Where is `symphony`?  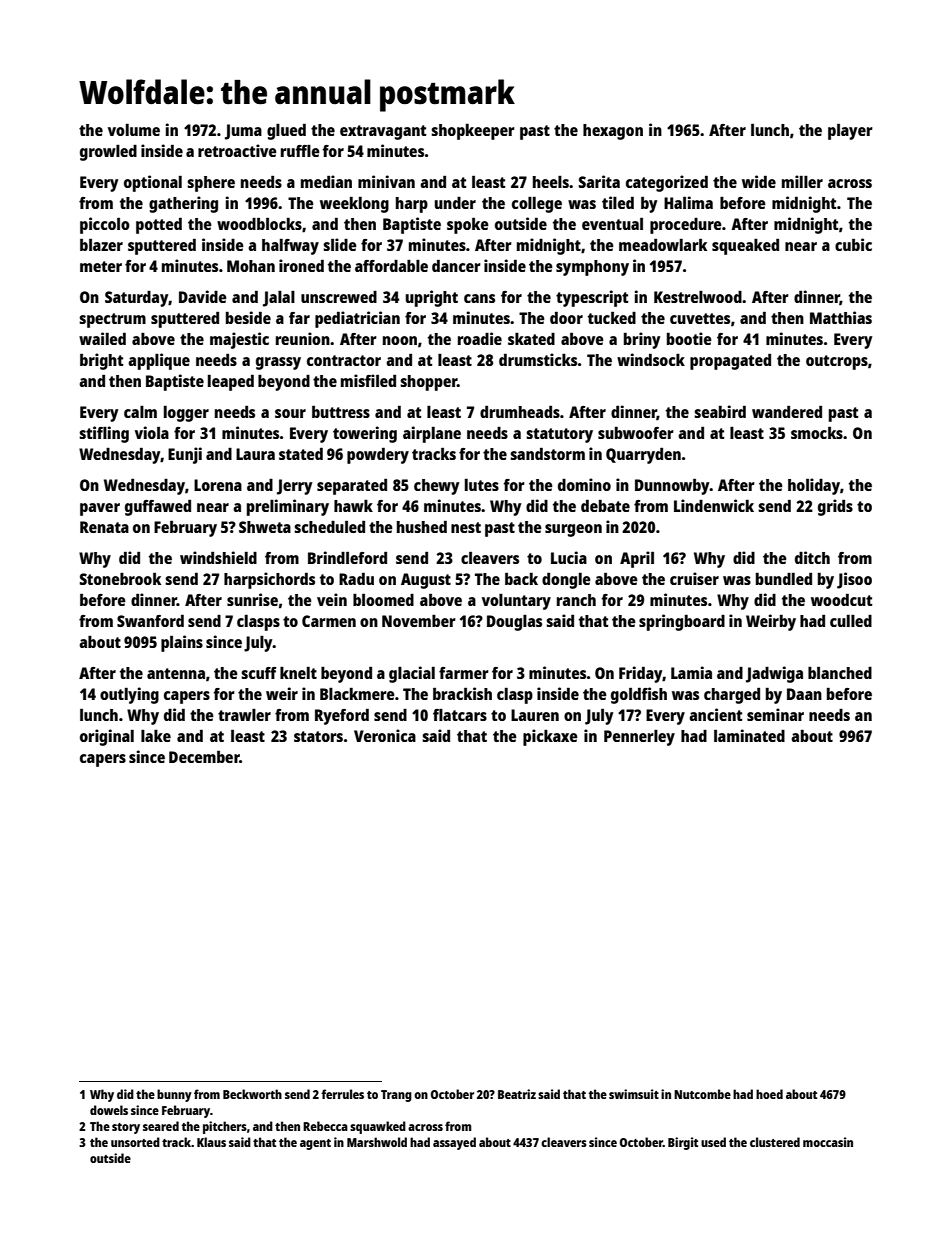
symphony is located at coordinates (592, 268).
